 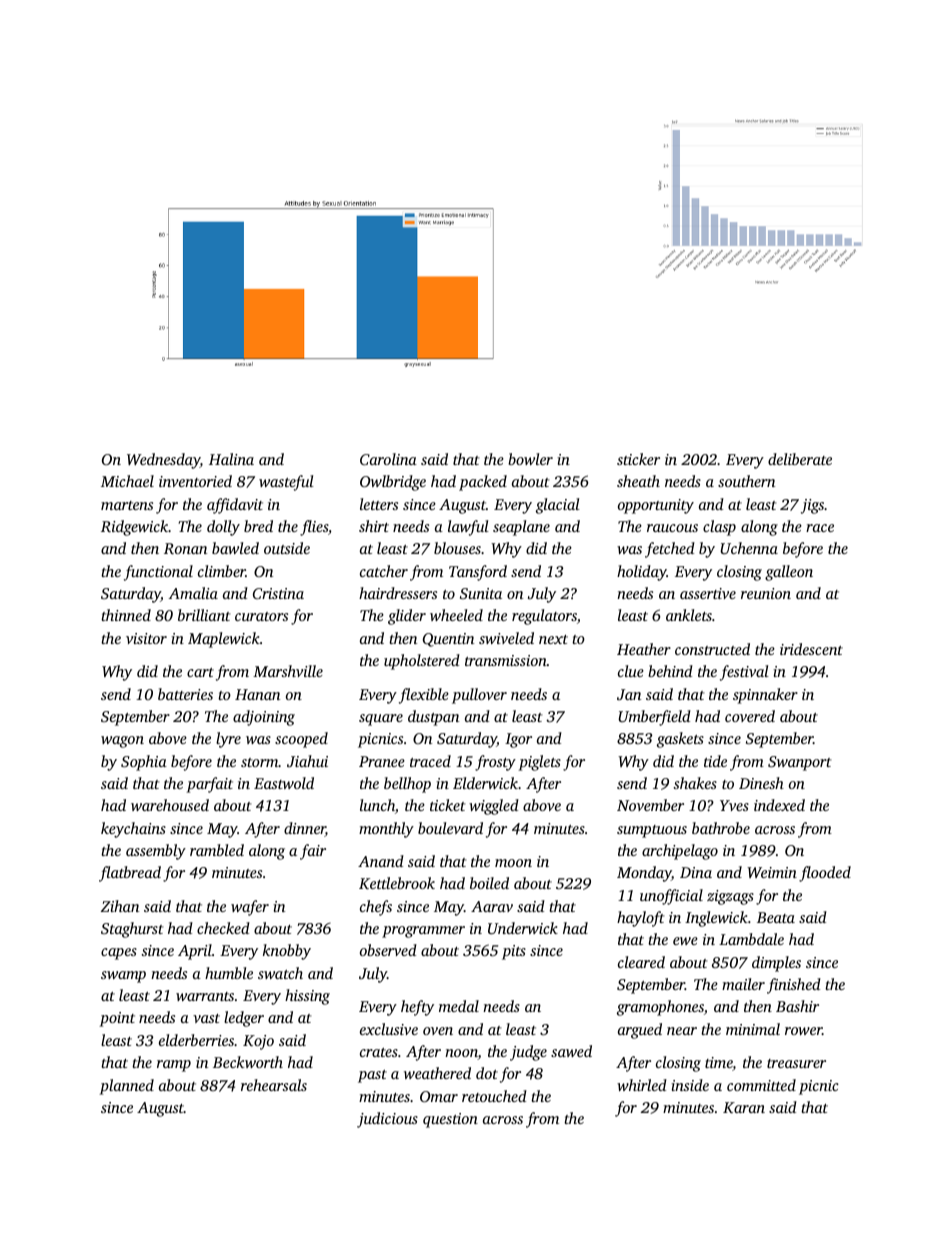 I want to click on dimples, so click(x=776, y=964).
